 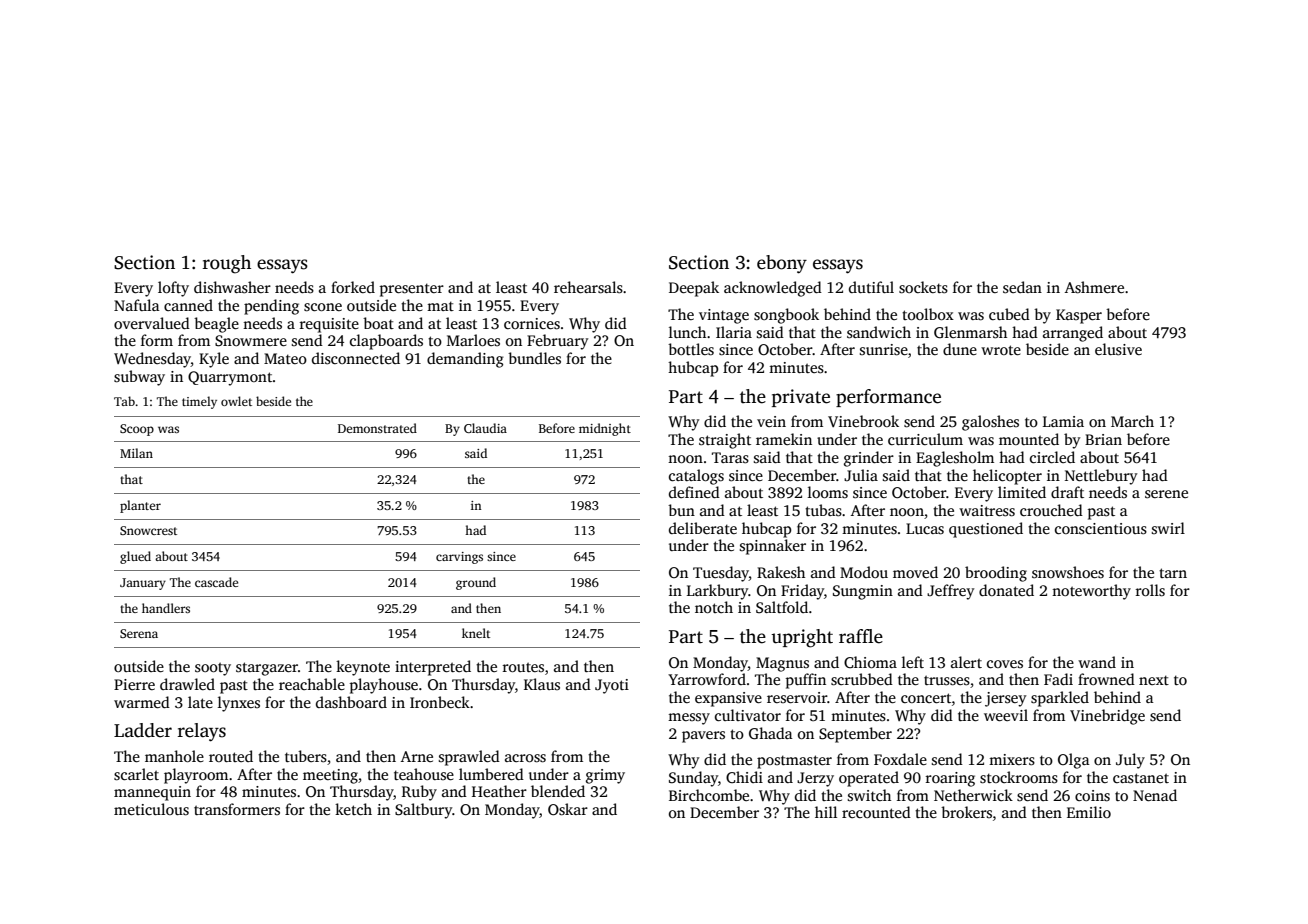 I want to click on rolls, so click(x=1150, y=590).
